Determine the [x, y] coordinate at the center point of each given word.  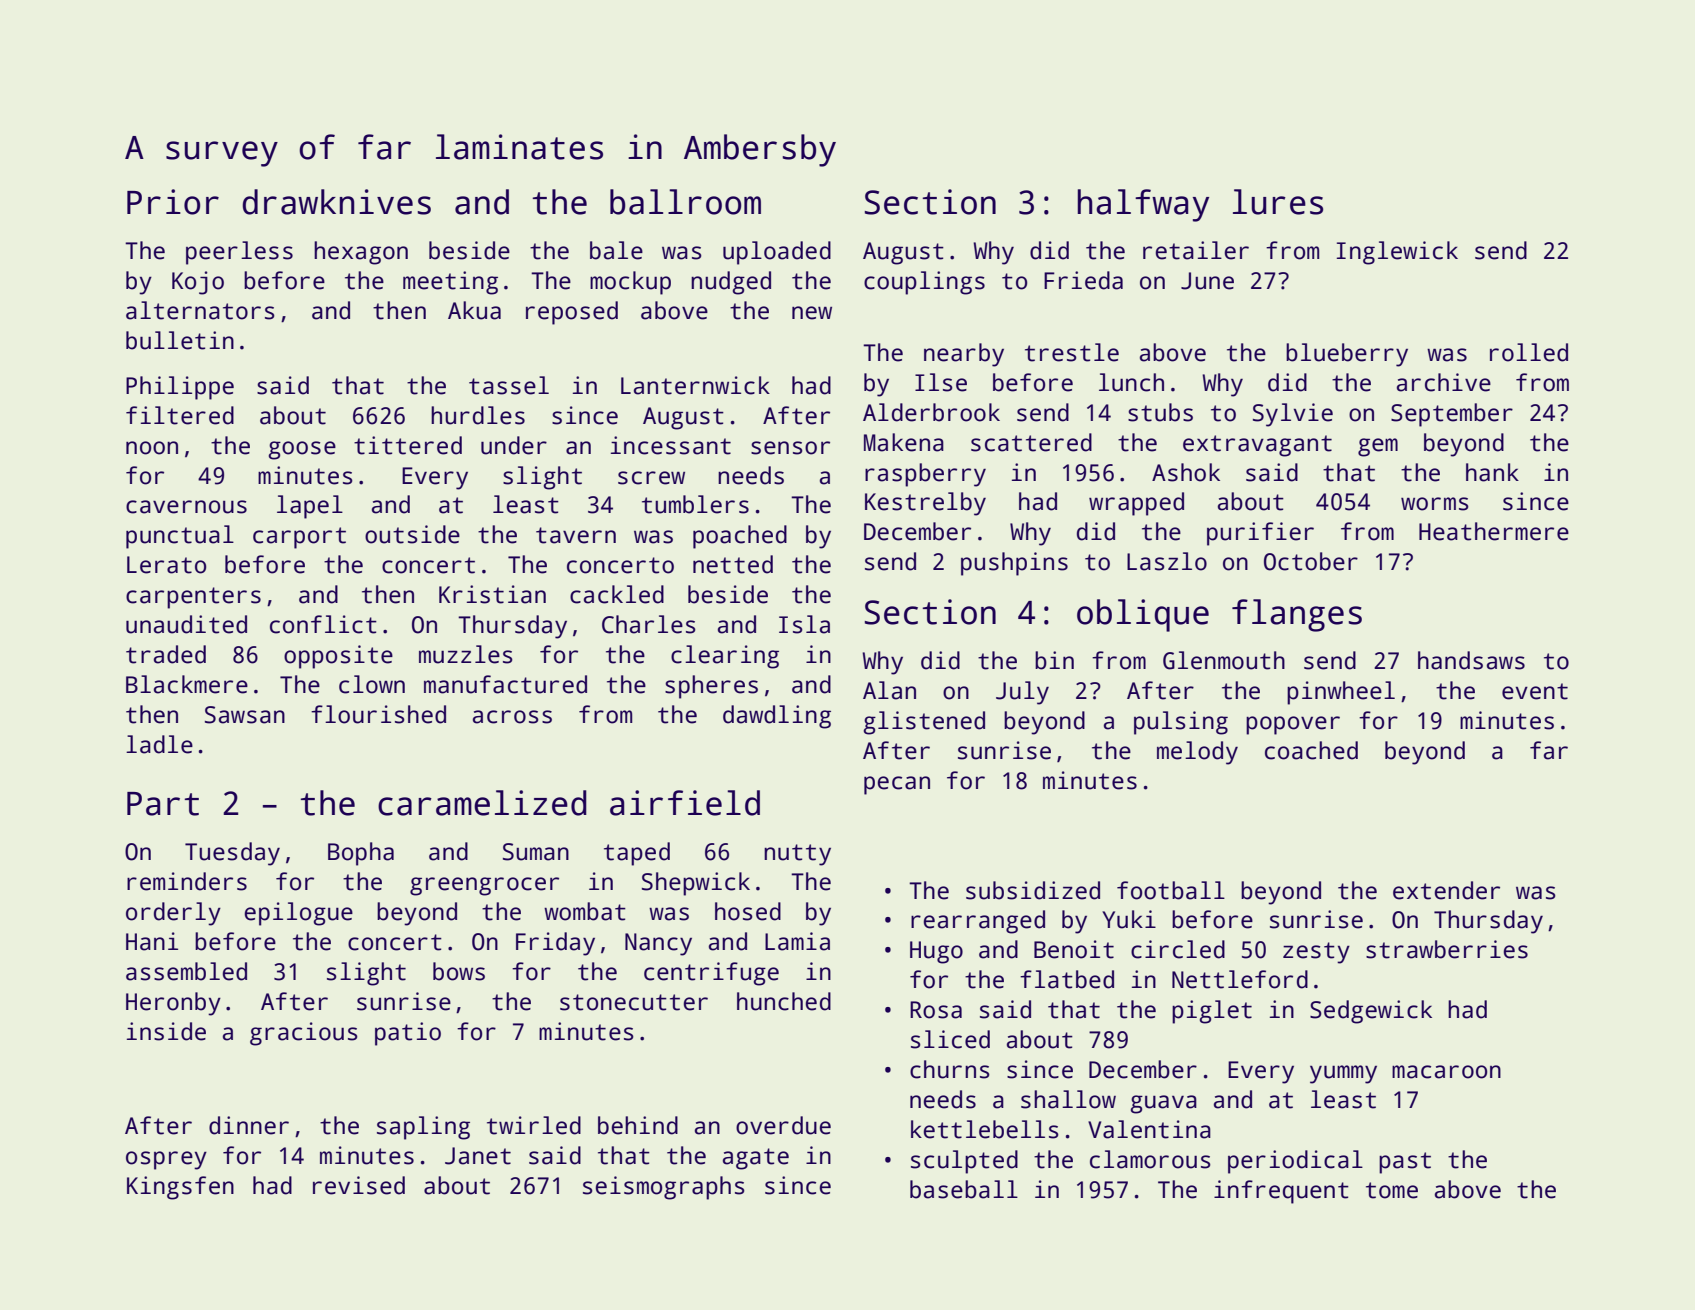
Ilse [941, 382]
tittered [408, 445]
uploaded [777, 253]
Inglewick [1397, 253]
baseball [964, 1189]
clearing [725, 657]
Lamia [797, 941]
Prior [173, 202]
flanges [1297, 615]
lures [1278, 202]
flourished [378, 714]
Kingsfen [180, 1188]
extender [1446, 890]
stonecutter [634, 1002]
